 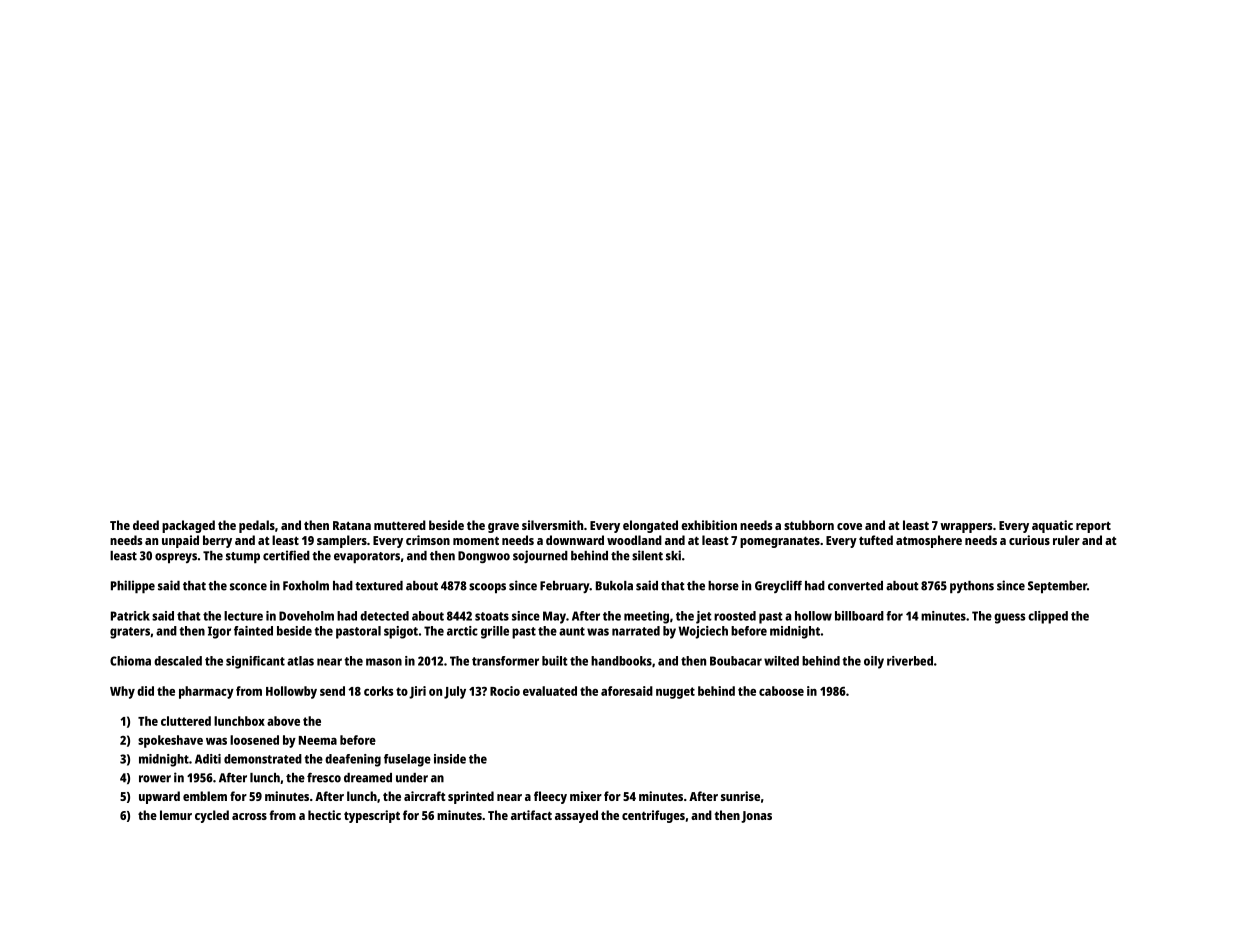 I want to click on downward, so click(x=575, y=540).
